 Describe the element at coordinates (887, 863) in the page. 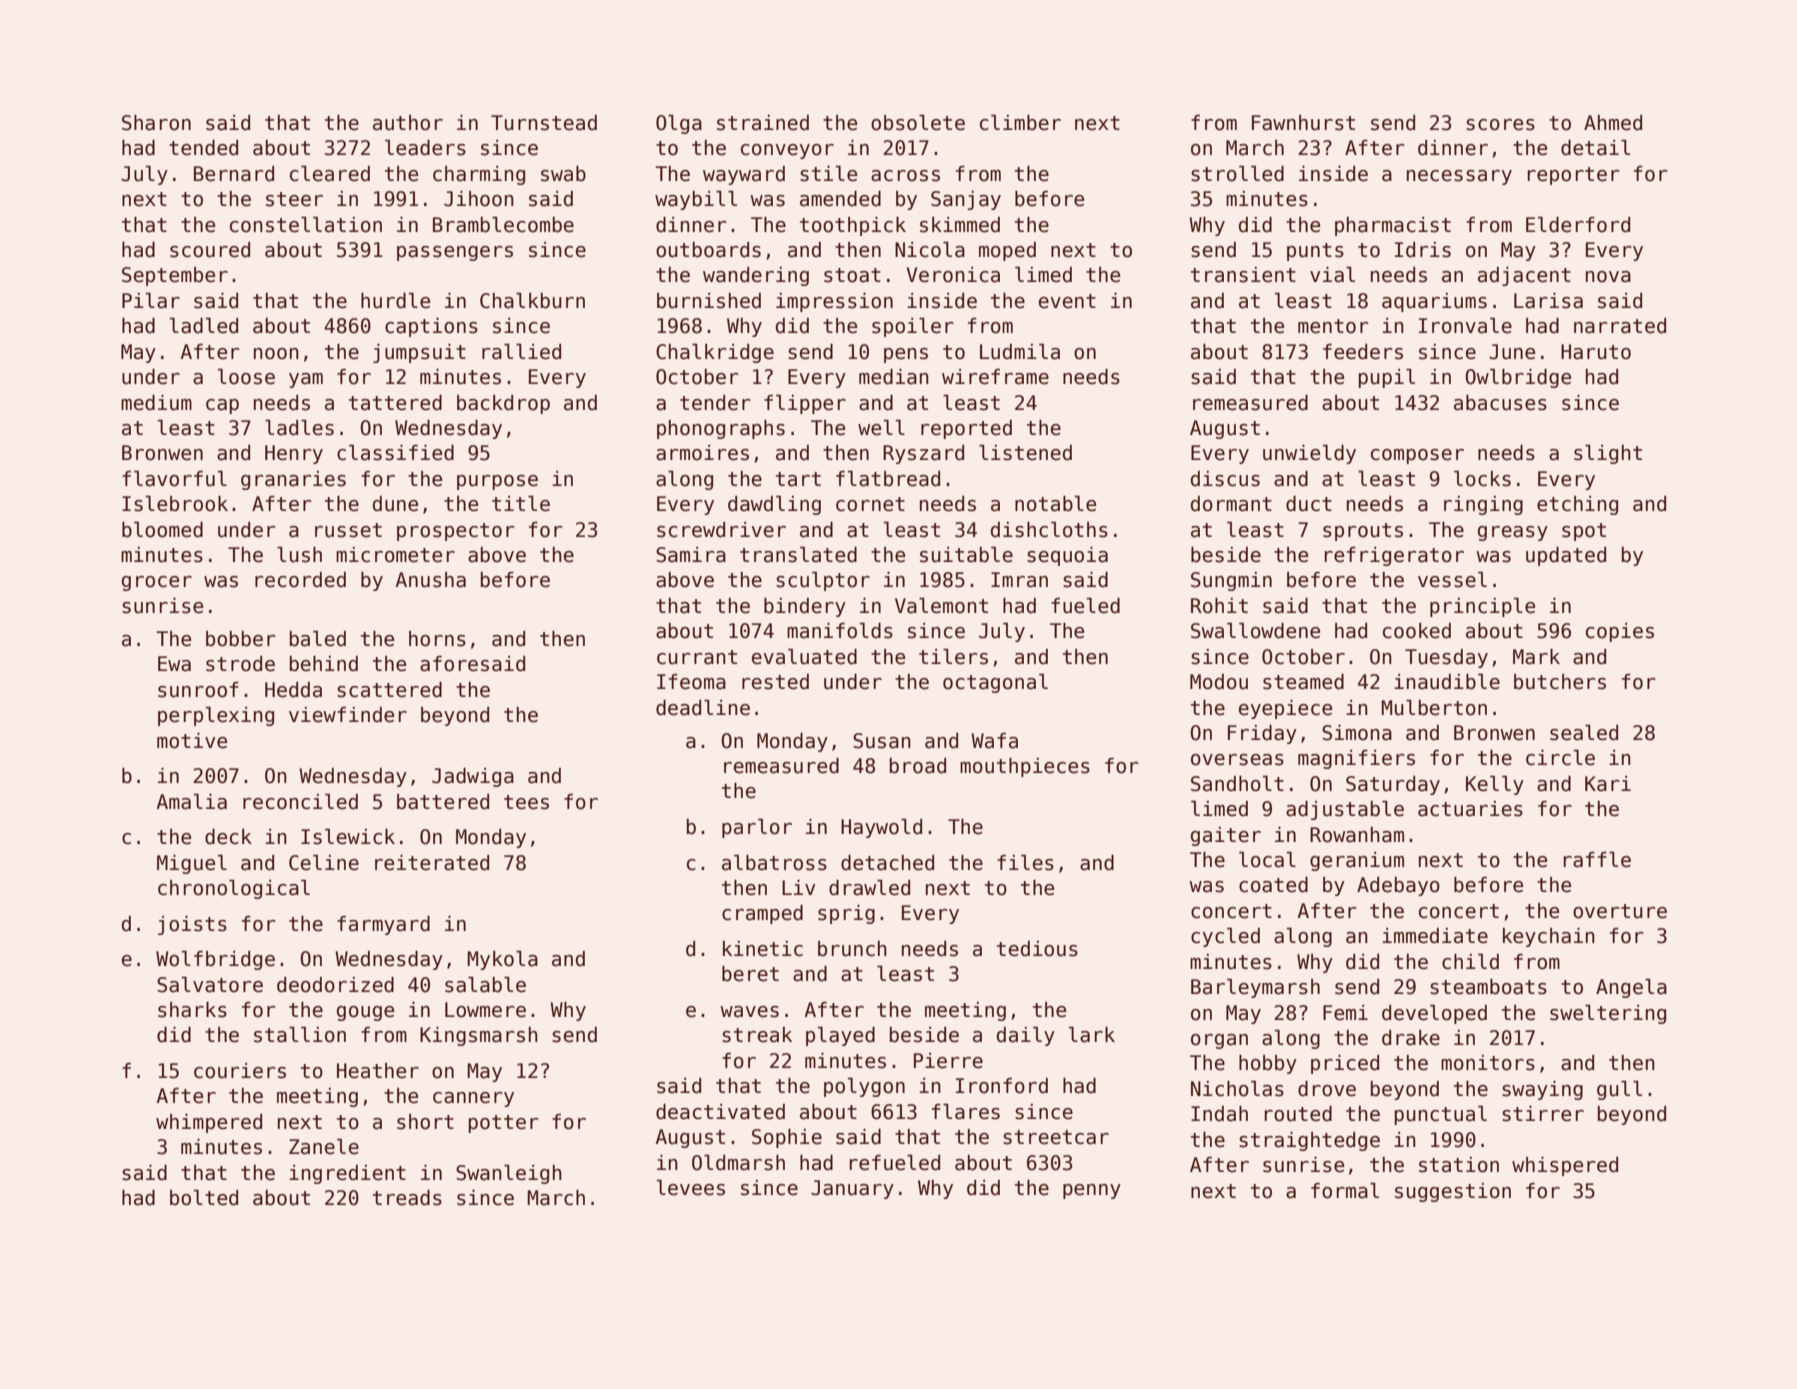

I see `detached` at that location.
